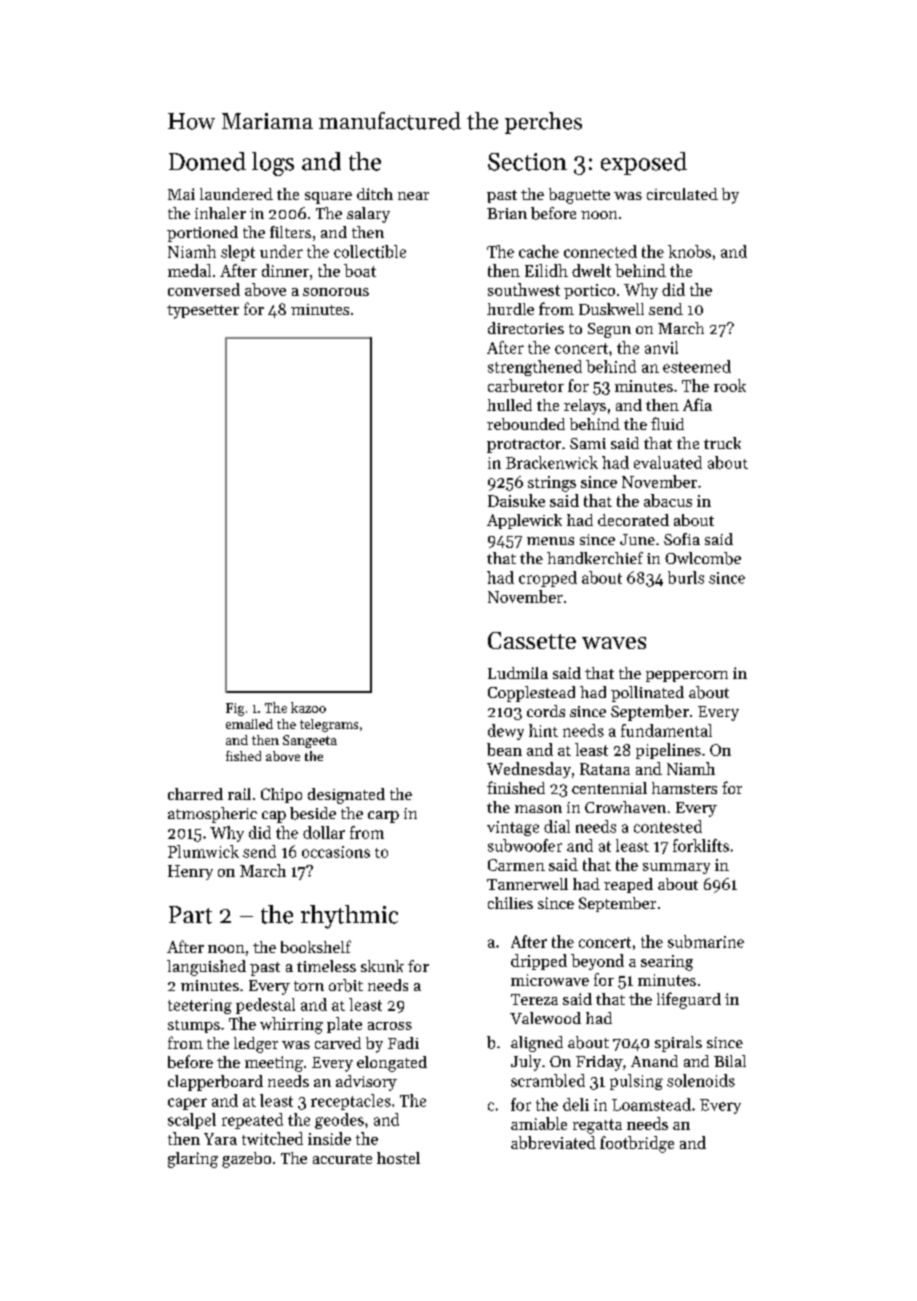  I want to click on exposed, so click(644, 163).
